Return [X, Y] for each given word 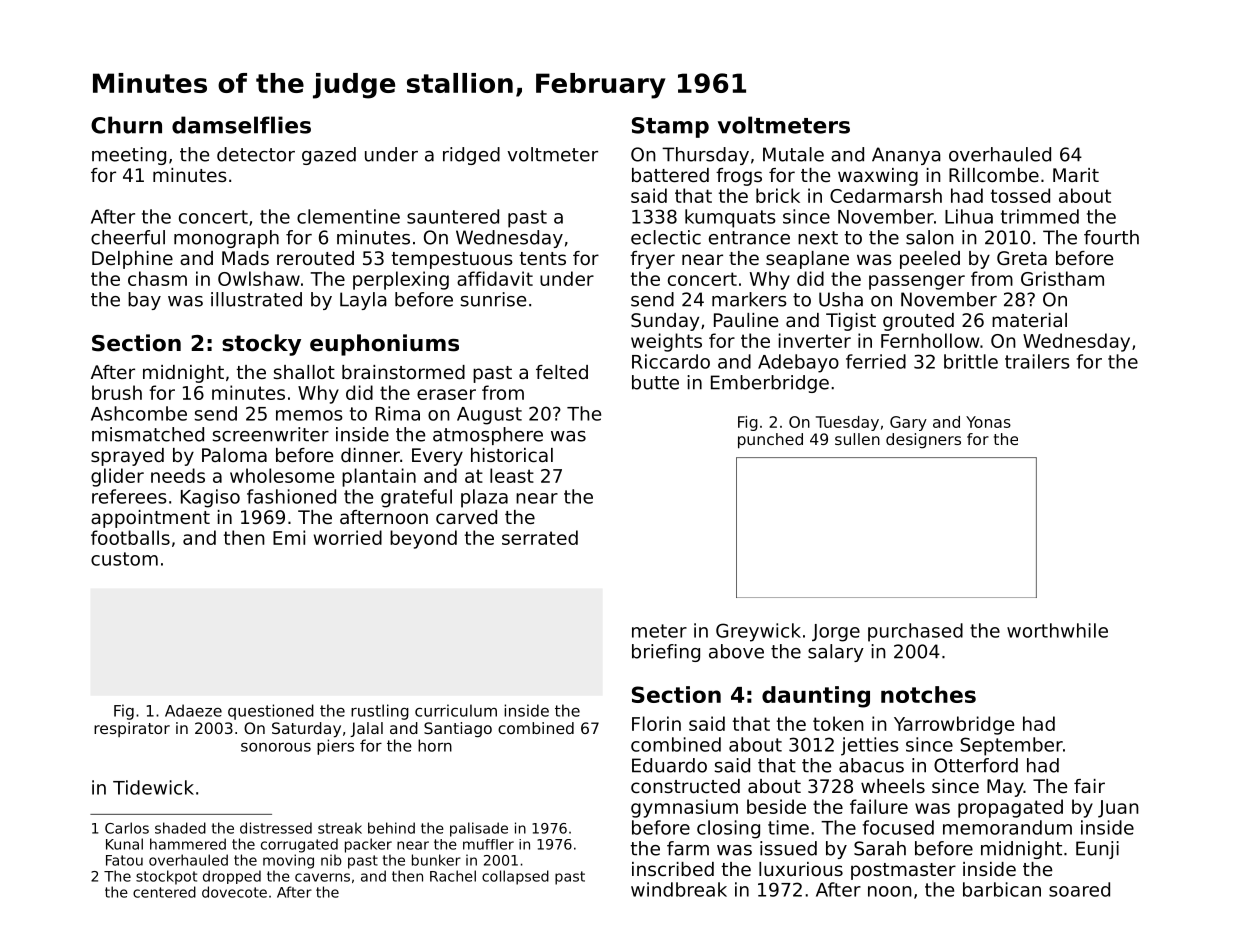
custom [124, 559]
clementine [348, 216]
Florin [656, 723]
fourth [1111, 237]
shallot [304, 372]
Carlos [127, 828]
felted [562, 372]
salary [836, 653]
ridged [471, 156]
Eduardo [669, 765]
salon [930, 237]
